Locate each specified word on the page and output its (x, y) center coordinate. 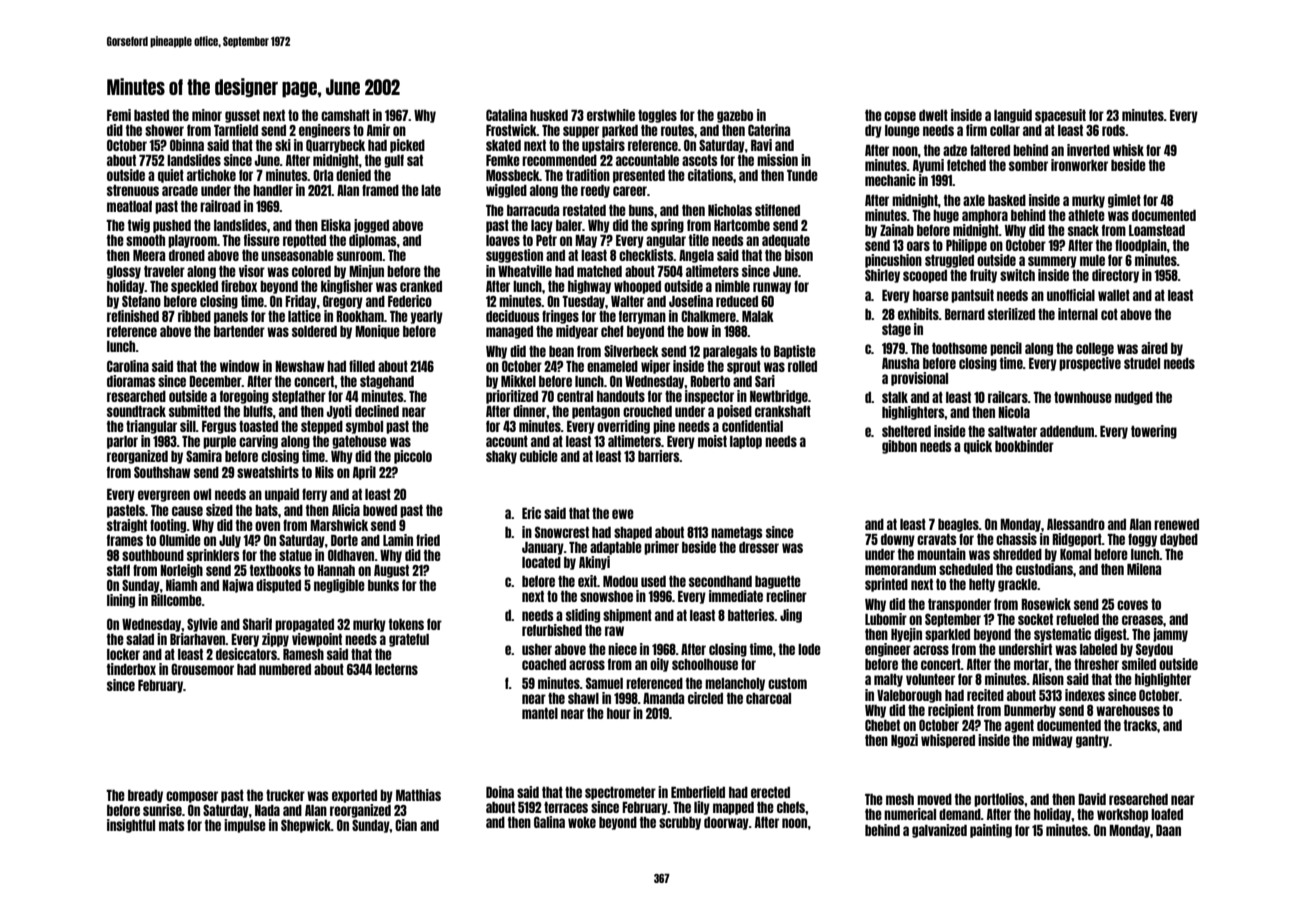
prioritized (512, 397)
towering (1154, 432)
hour (619, 713)
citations (710, 175)
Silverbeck (631, 351)
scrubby (680, 823)
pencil (1006, 349)
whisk (1128, 150)
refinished (133, 316)
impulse (245, 826)
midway (1052, 741)
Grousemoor (202, 669)
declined (377, 411)
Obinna (187, 145)
